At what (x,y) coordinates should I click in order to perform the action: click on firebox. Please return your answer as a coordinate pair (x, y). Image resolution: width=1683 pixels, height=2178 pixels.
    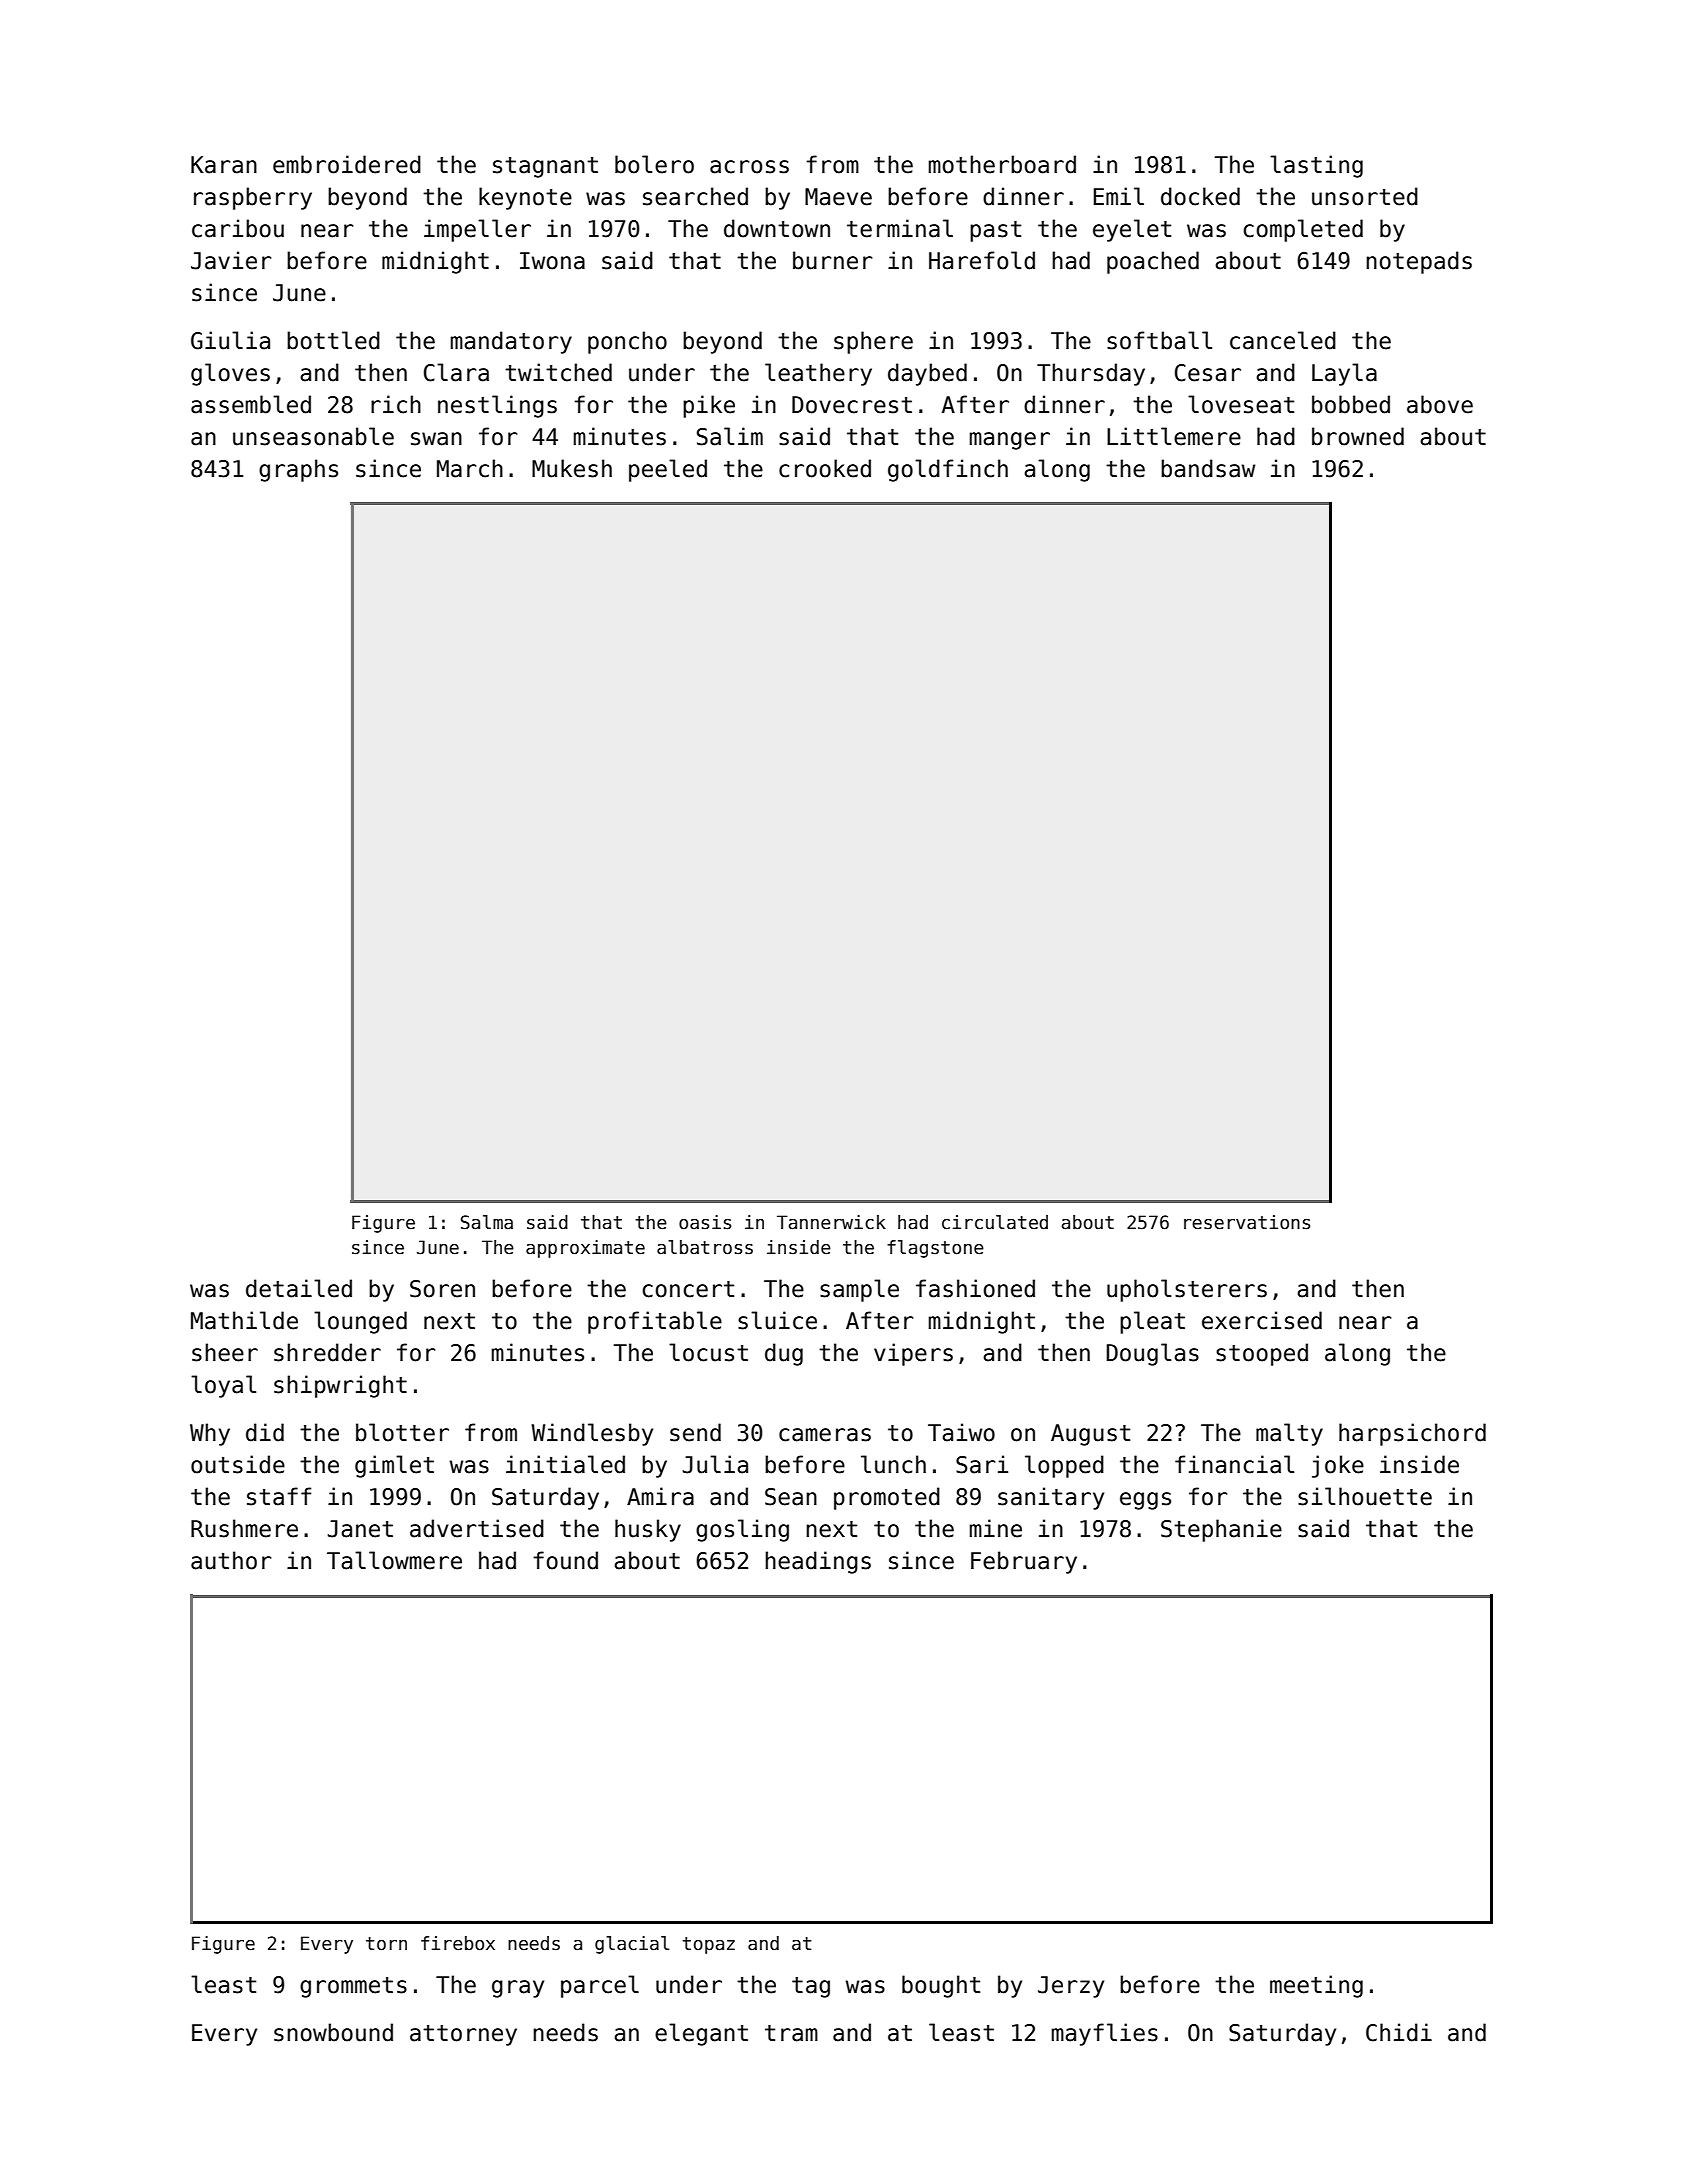
    Looking at the image, I should click on (458, 1943).
